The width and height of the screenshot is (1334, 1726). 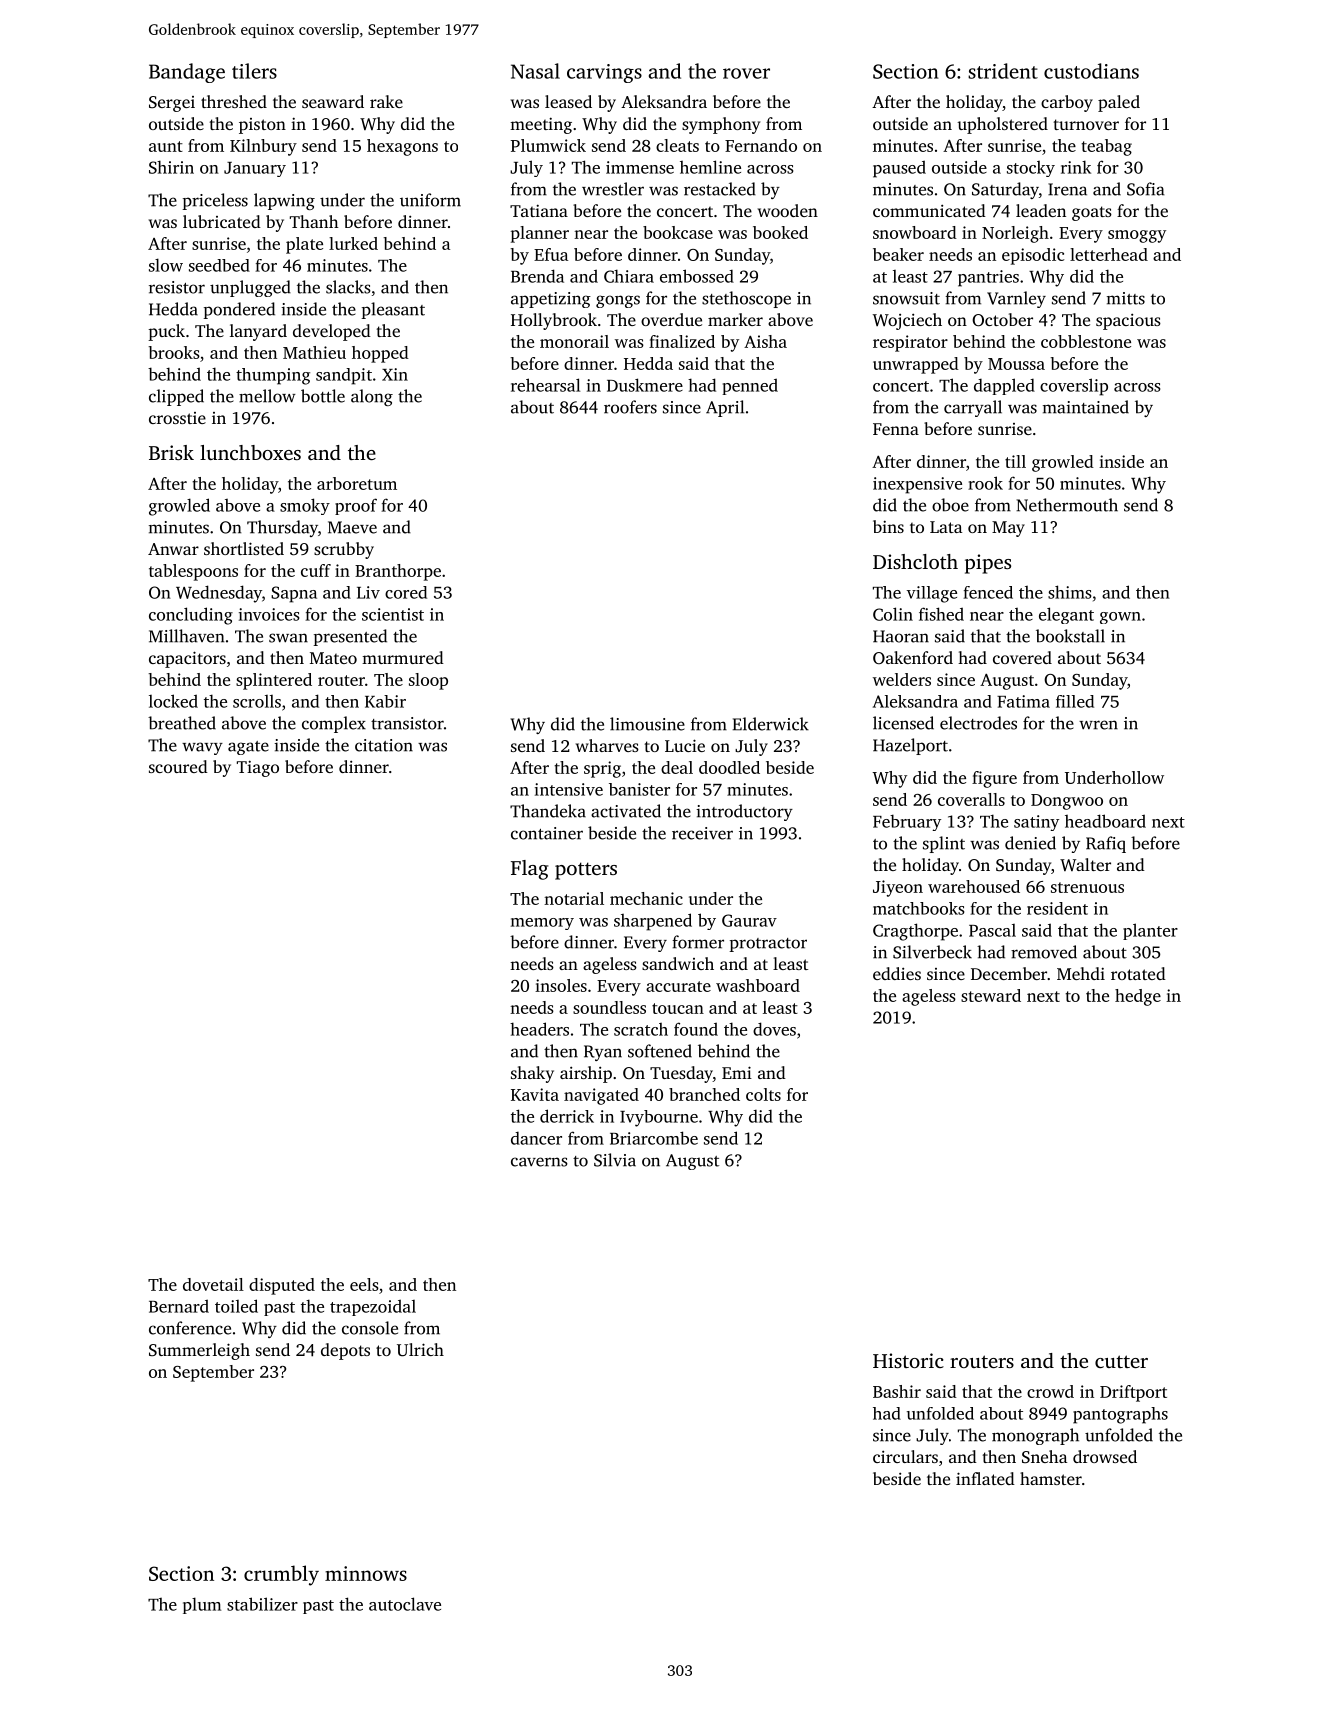 I want to click on Aisha, so click(x=765, y=341).
